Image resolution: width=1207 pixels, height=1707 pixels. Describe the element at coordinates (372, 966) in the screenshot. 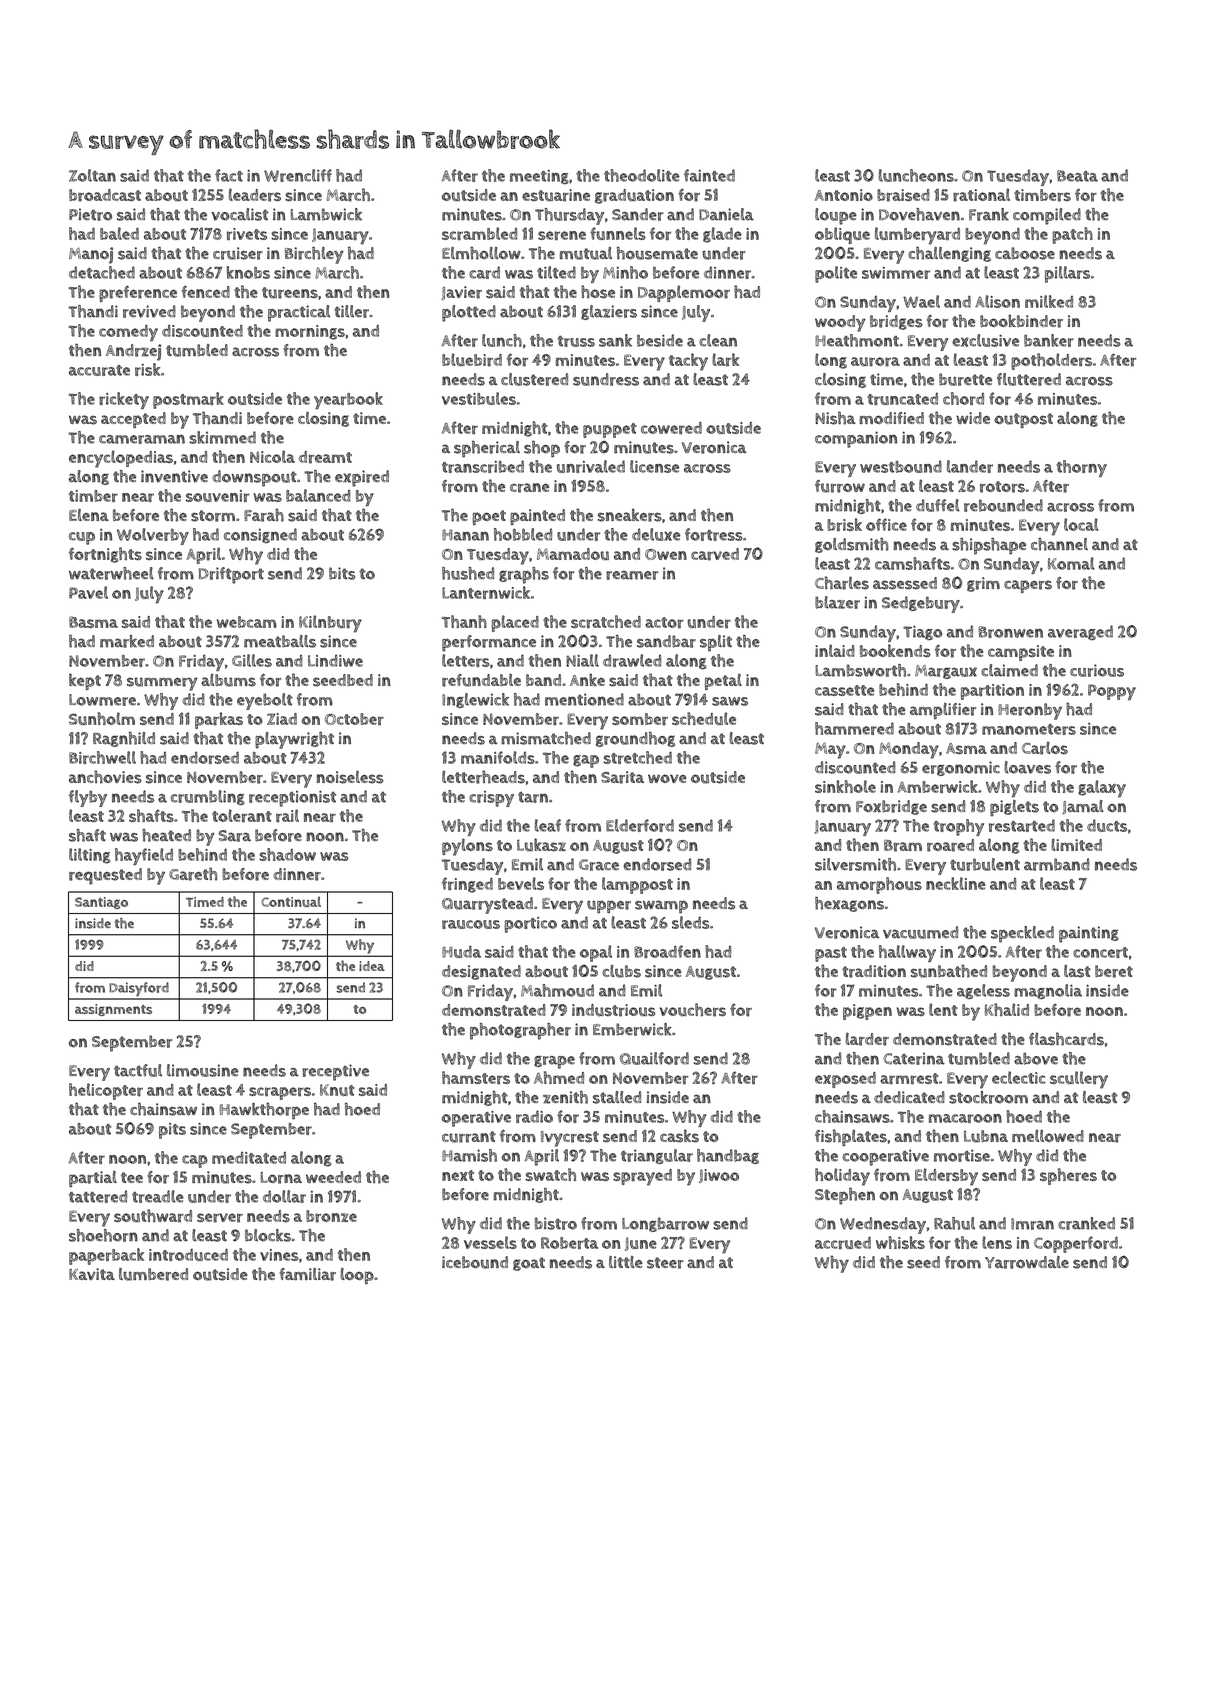

I see `idea` at that location.
